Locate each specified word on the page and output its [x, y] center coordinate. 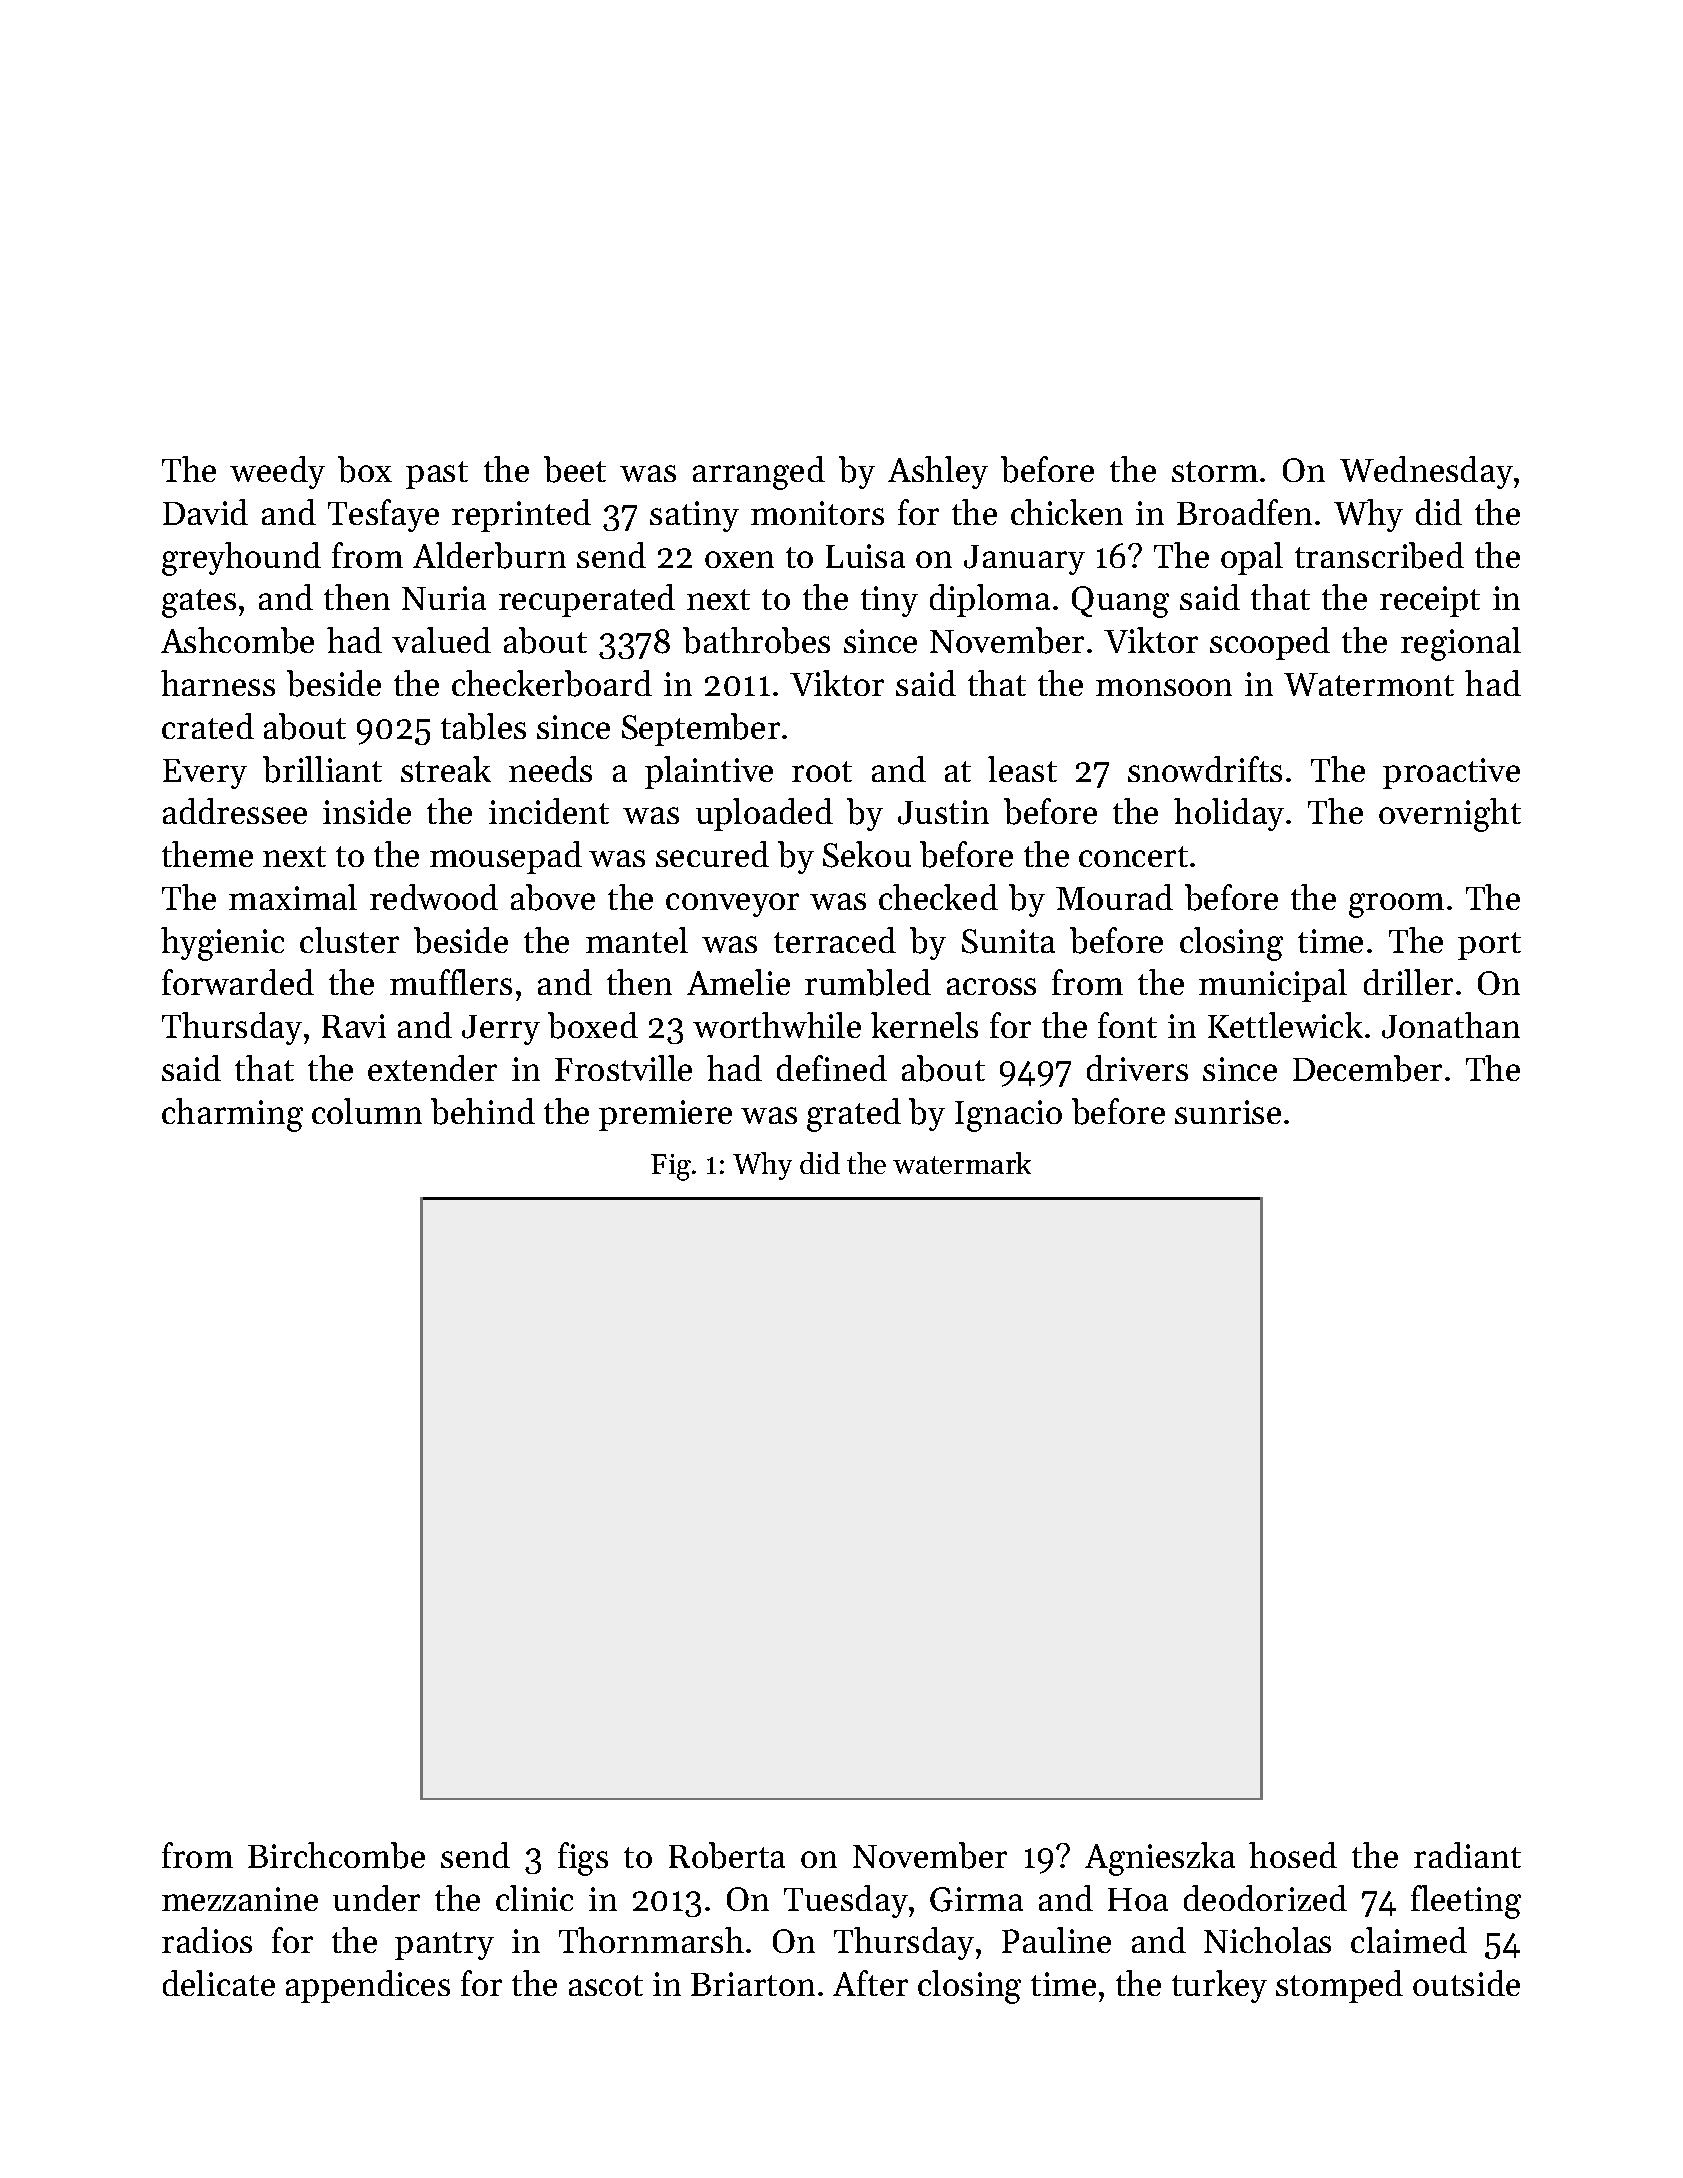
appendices [368, 1986]
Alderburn [489, 555]
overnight [1450, 815]
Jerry [501, 1030]
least [1022, 769]
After [870, 1983]
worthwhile [777, 1025]
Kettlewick [1285, 1025]
